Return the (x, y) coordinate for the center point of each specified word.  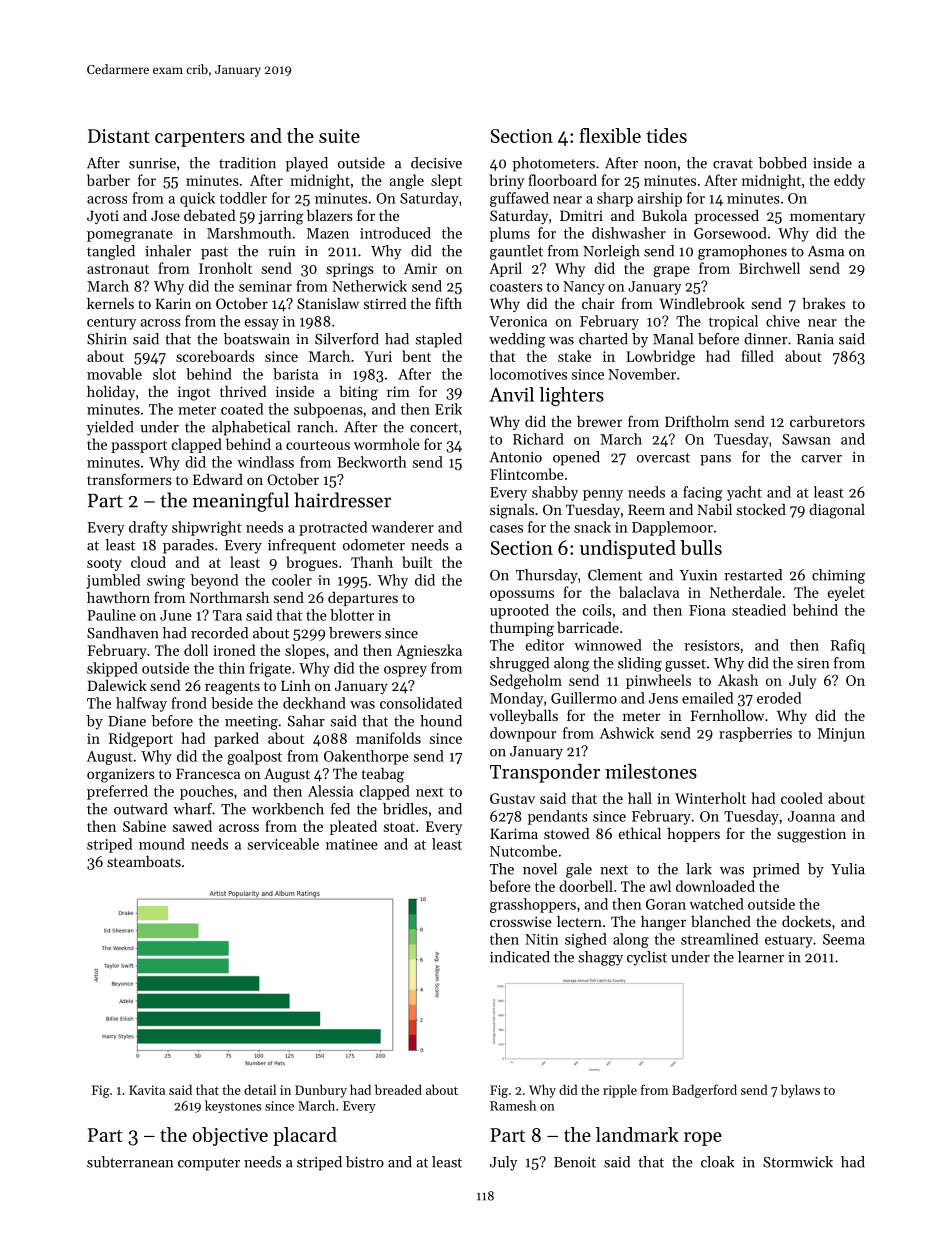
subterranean (130, 1162)
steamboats (144, 861)
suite (339, 136)
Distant (119, 136)
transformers (129, 479)
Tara (227, 615)
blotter (352, 615)
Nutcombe (523, 851)
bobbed (782, 163)
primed (776, 870)
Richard (538, 439)
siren (813, 663)
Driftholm (697, 421)
